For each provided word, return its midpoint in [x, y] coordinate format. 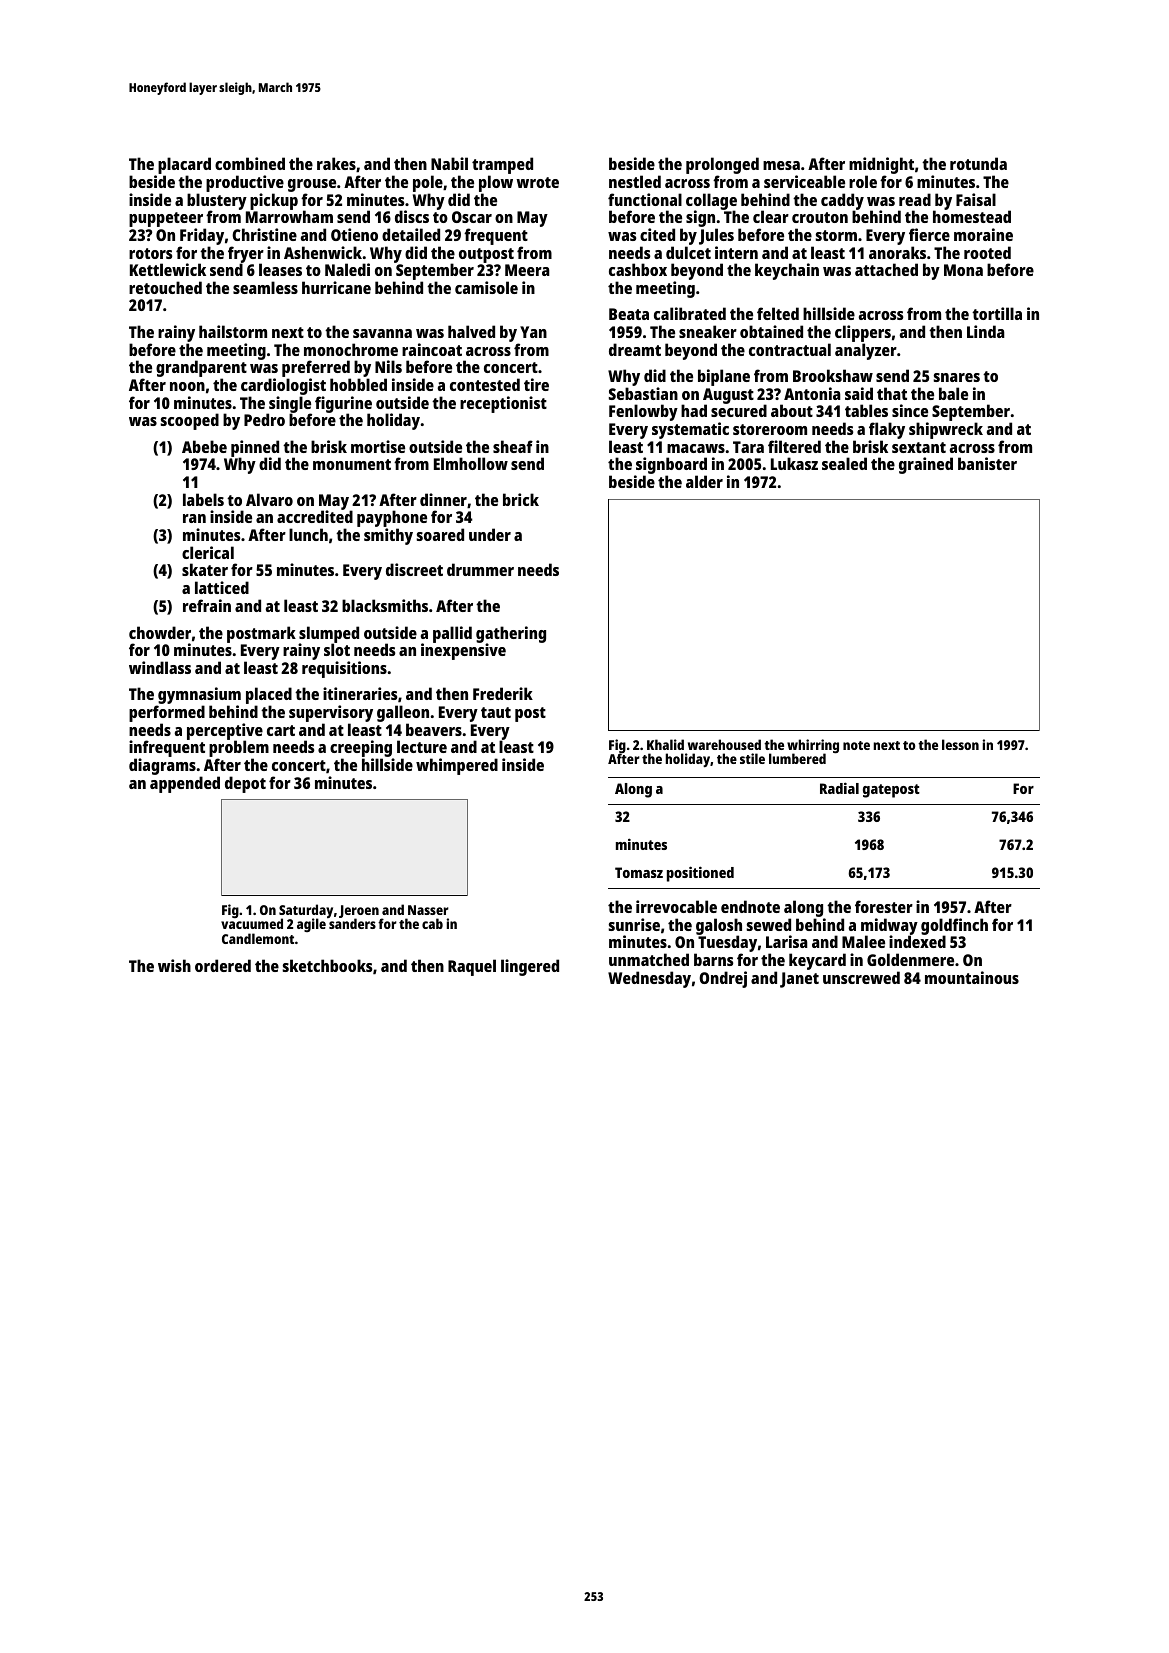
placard [184, 165]
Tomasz [639, 872]
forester [884, 906]
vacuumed [252, 924]
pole [428, 183]
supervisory [331, 713]
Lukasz [794, 463]
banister [987, 463]
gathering [511, 635]
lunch [308, 534]
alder [704, 481]
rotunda [978, 163]
